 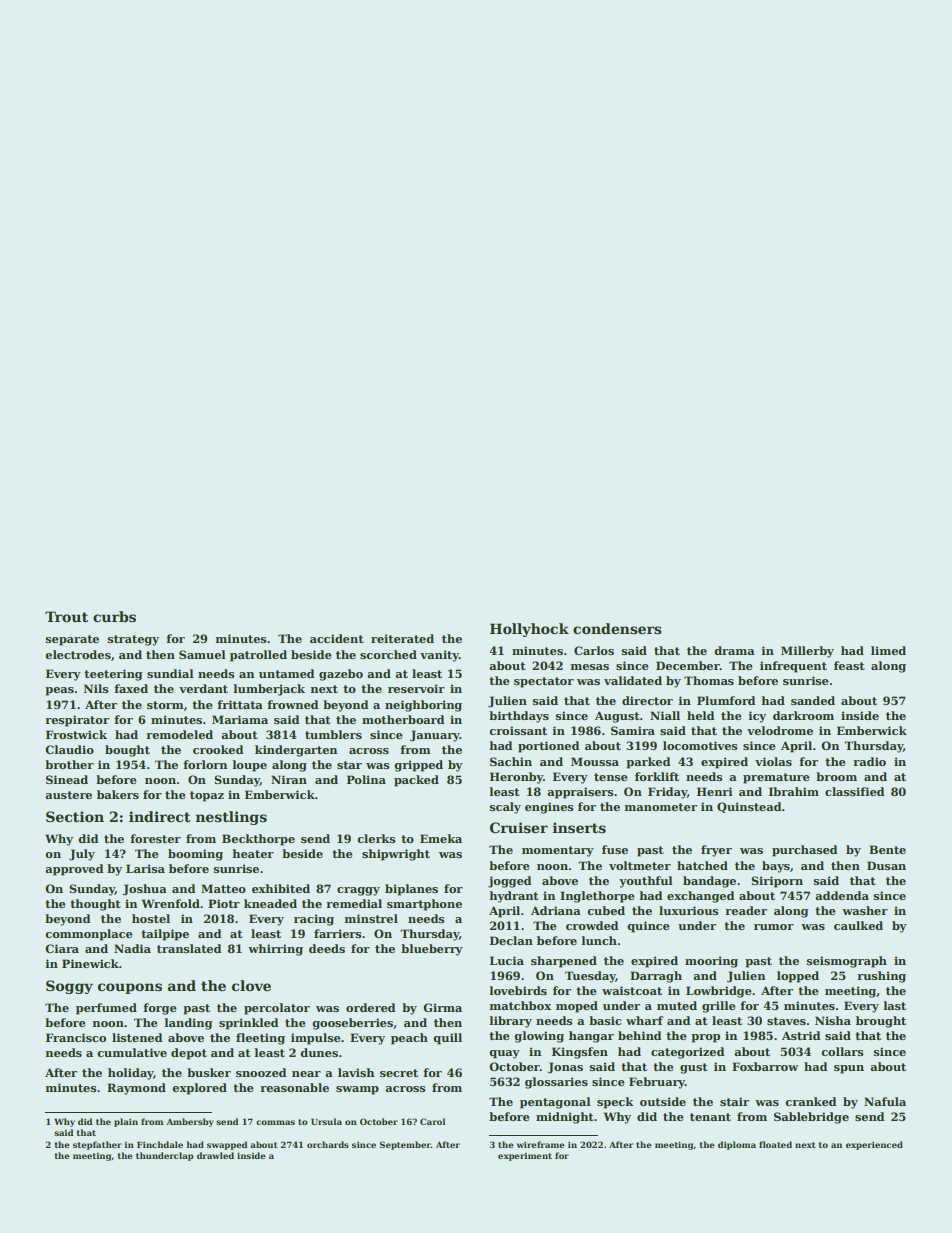 I want to click on darkroom, so click(x=803, y=715).
